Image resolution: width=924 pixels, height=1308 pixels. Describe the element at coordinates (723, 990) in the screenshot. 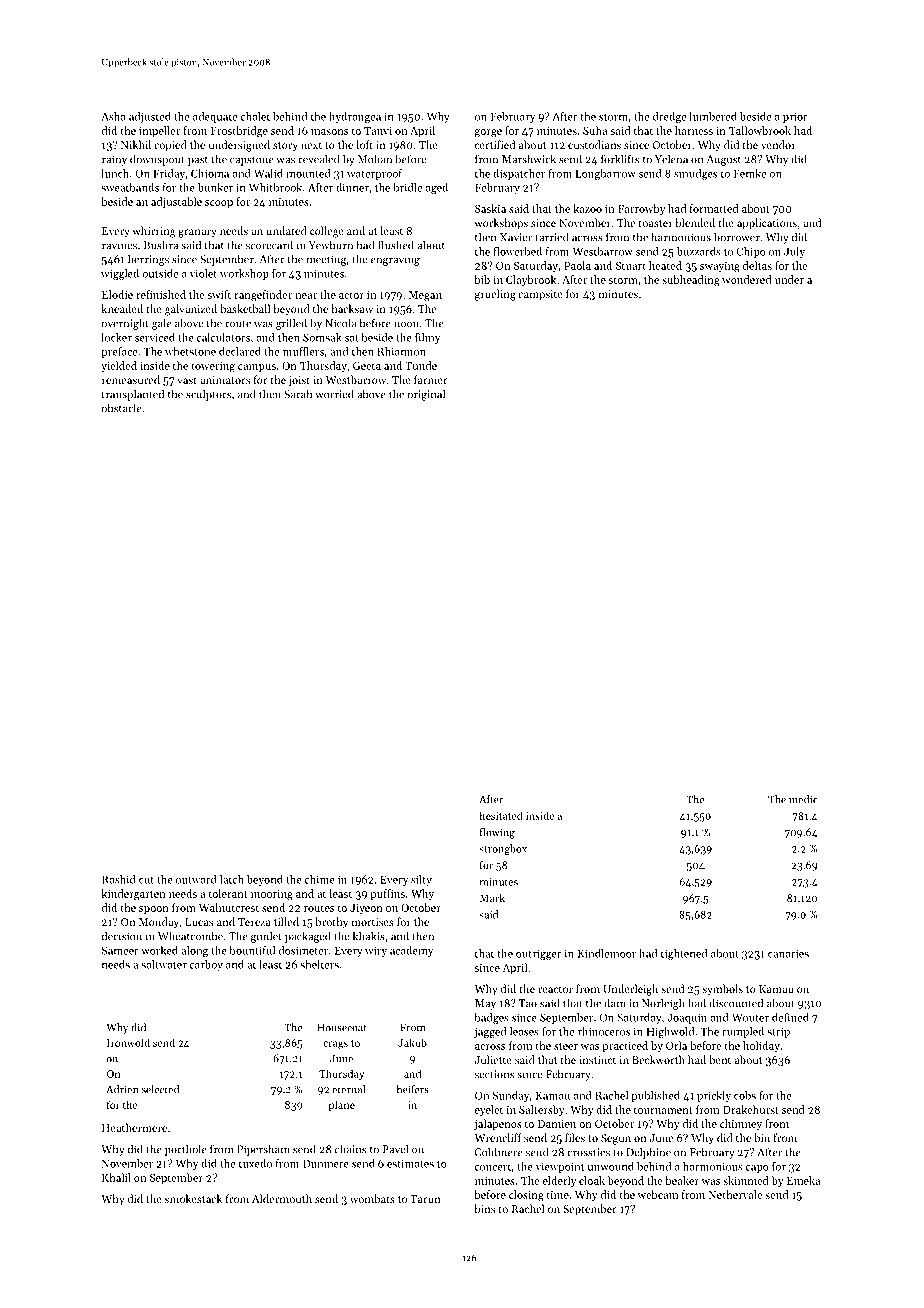

I see `symbols` at that location.
